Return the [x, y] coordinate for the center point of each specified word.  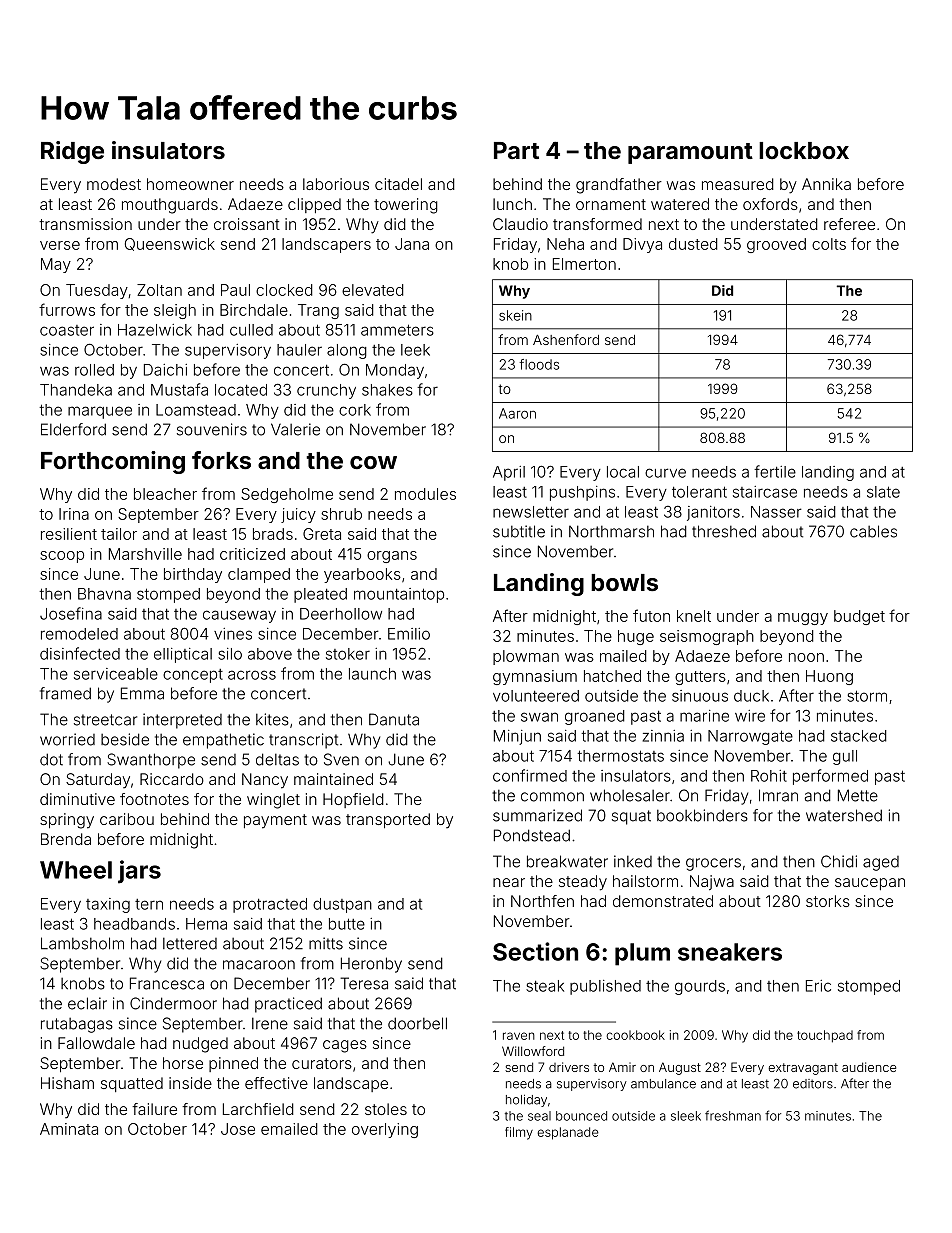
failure [154, 1109]
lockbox [804, 150]
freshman [733, 1115]
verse [60, 245]
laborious [336, 184]
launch [372, 674]
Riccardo [172, 779]
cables [873, 531]
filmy [519, 1133]
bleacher [165, 494]
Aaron [517, 413]
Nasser [776, 512]
